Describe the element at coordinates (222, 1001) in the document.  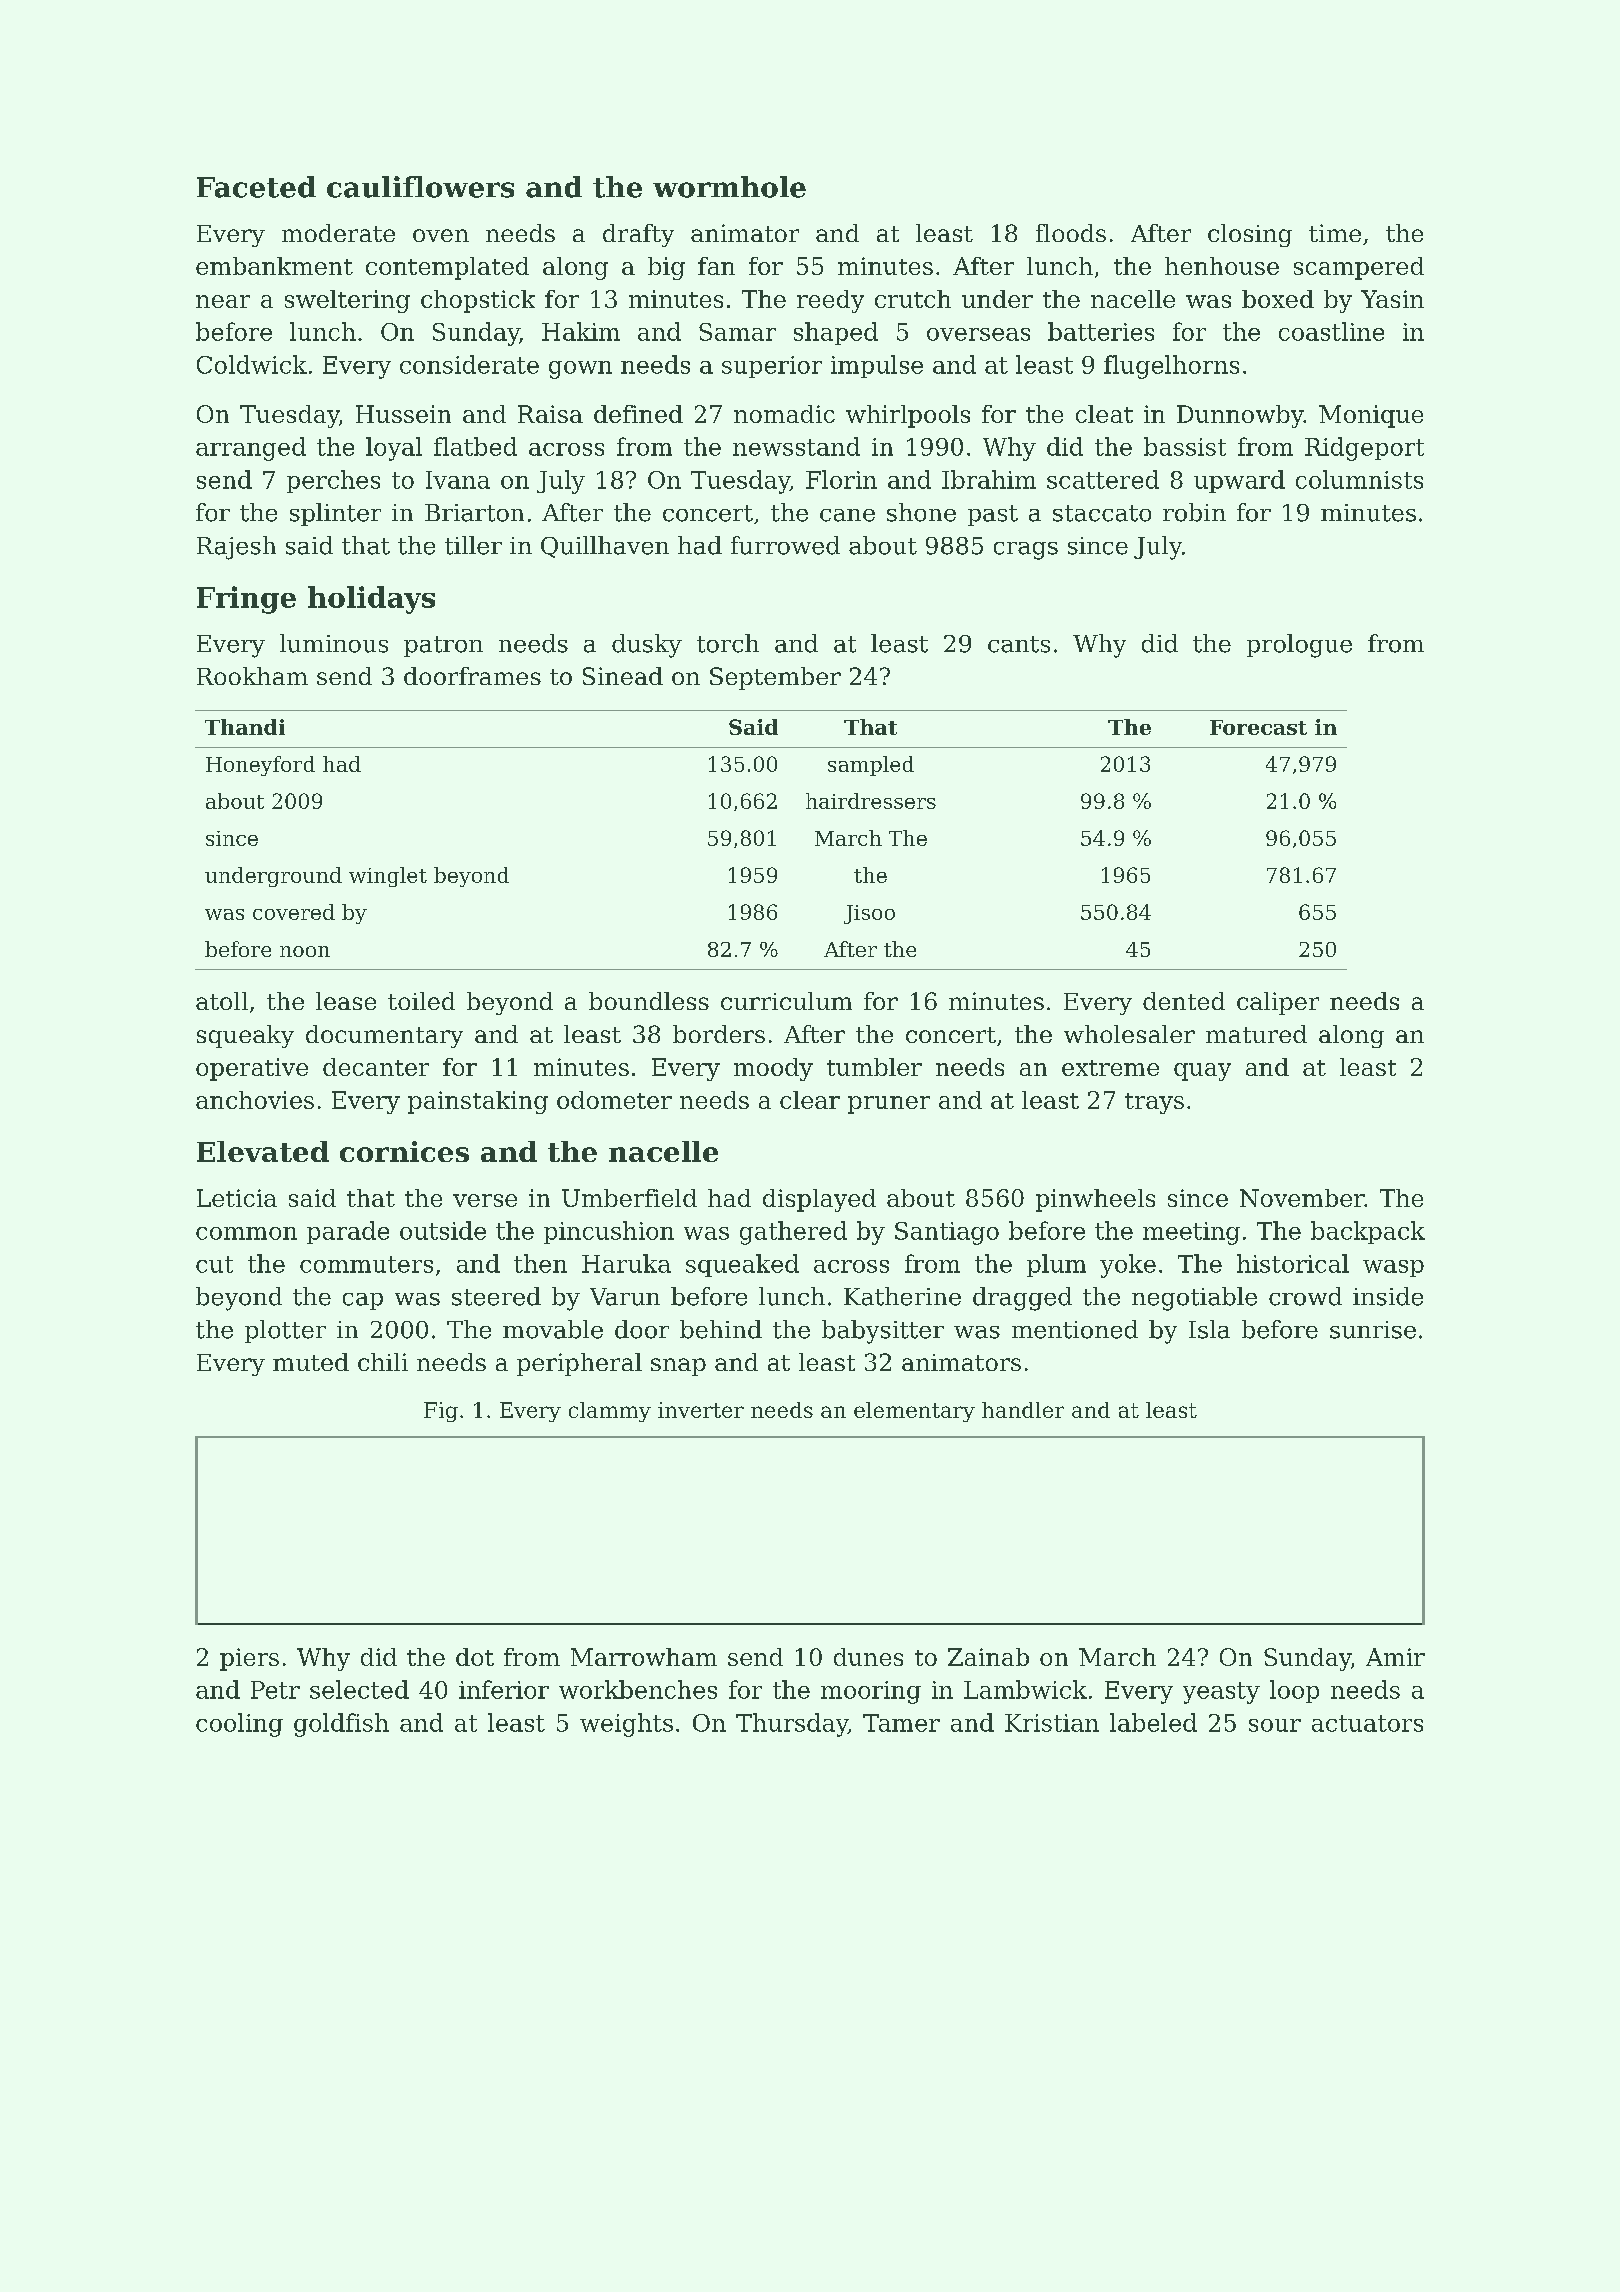
I see `atoll` at that location.
